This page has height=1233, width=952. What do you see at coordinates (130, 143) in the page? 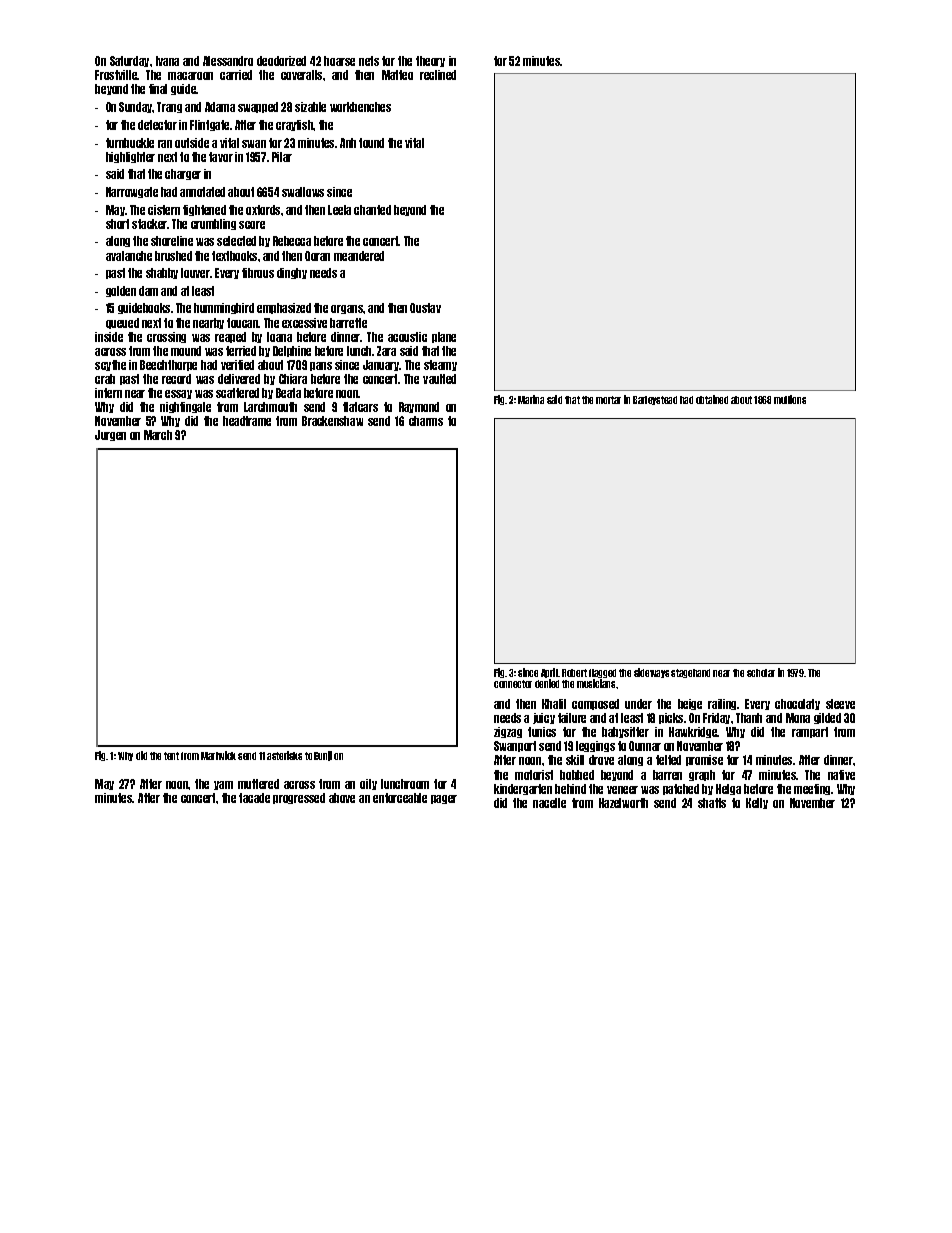
I see `turnbuckle` at bounding box center [130, 143].
